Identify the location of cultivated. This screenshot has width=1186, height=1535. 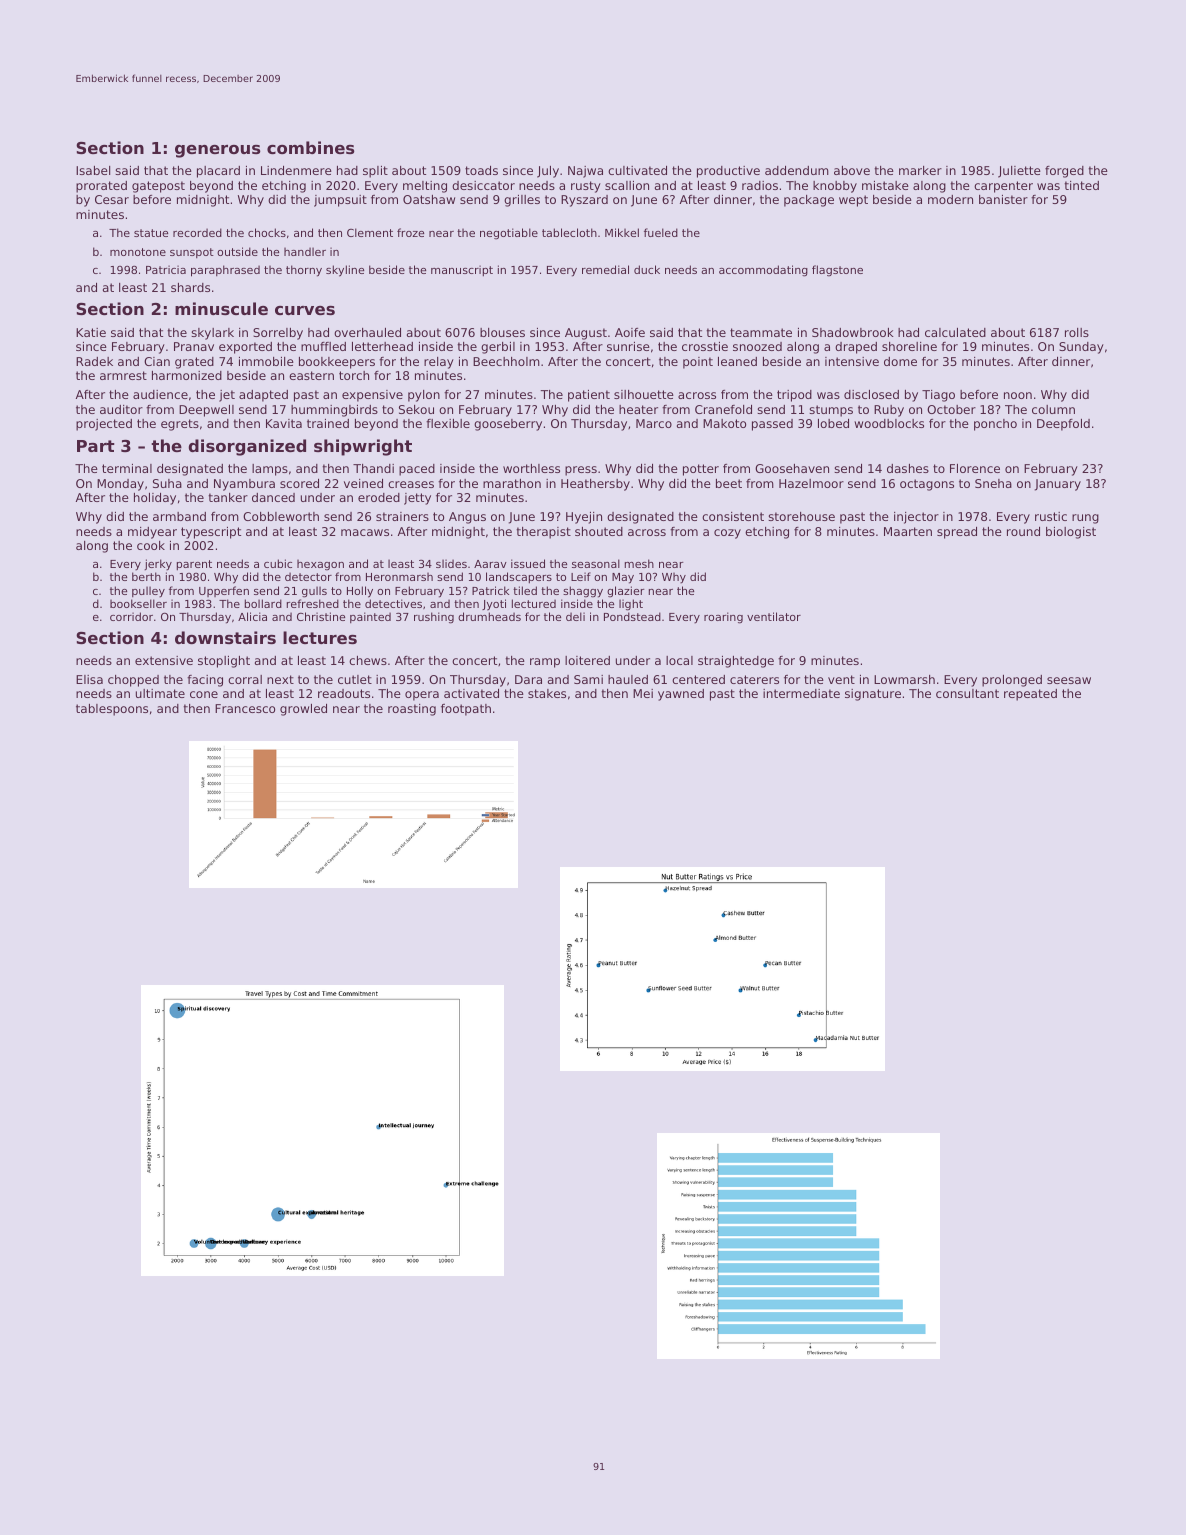
(637, 170).
